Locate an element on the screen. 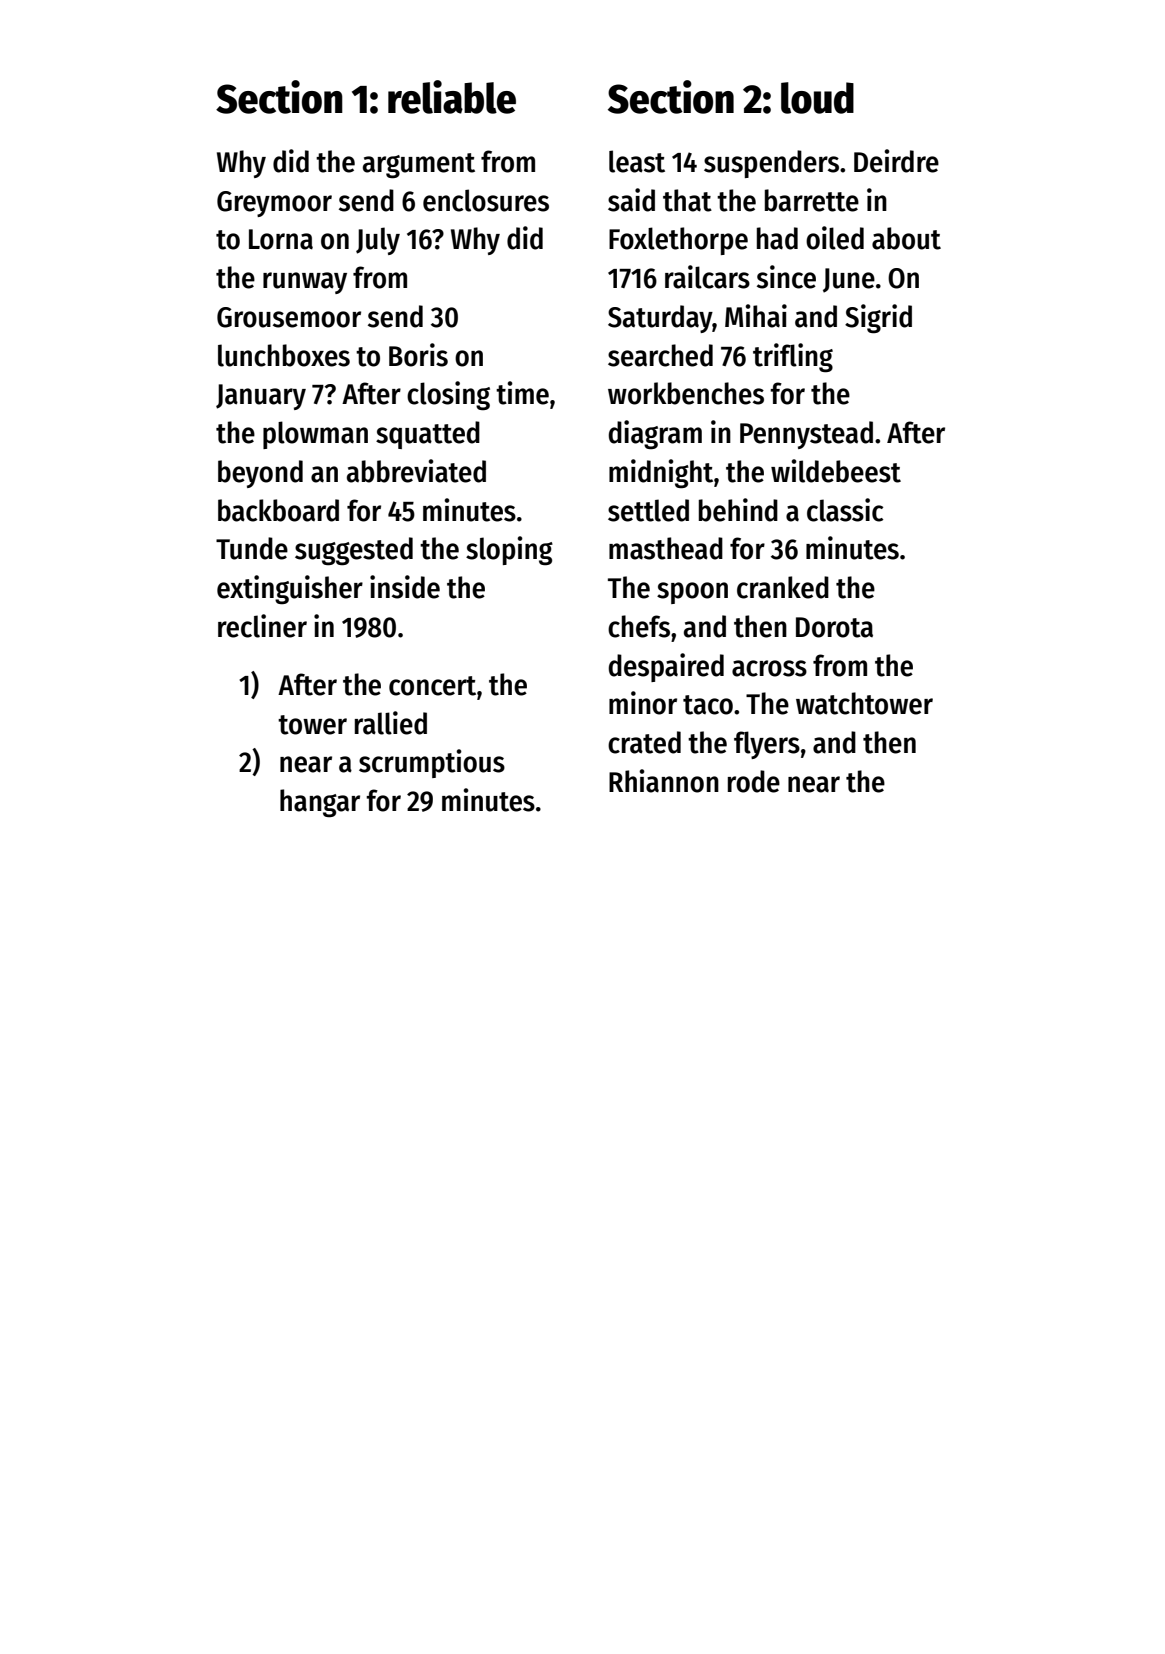 This screenshot has height=1654, width=1165. sloping is located at coordinates (509, 551).
